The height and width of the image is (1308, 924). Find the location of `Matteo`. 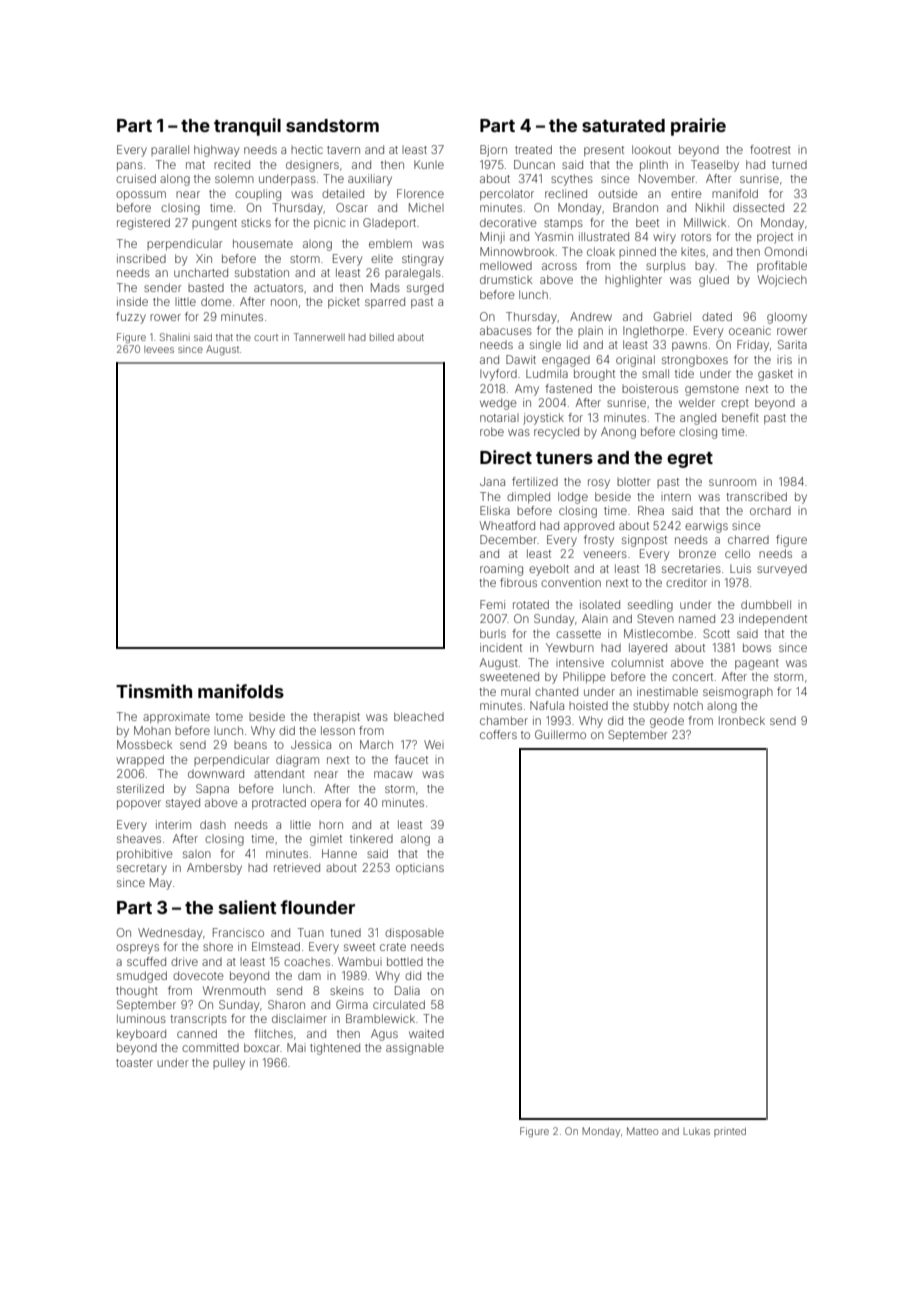

Matteo is located at coordinates (642, 1131).
